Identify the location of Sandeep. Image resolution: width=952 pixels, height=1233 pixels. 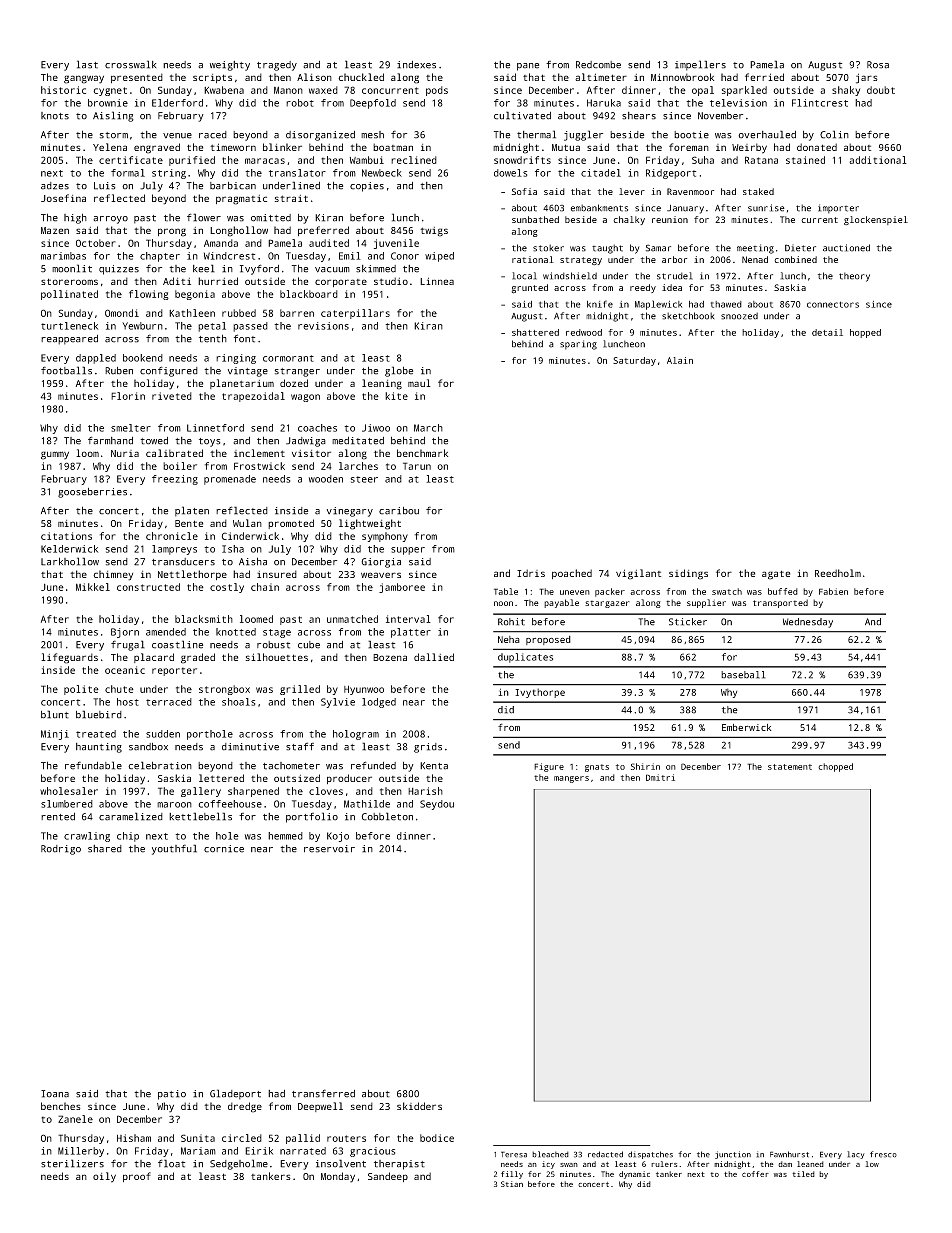
(388, 1177).
